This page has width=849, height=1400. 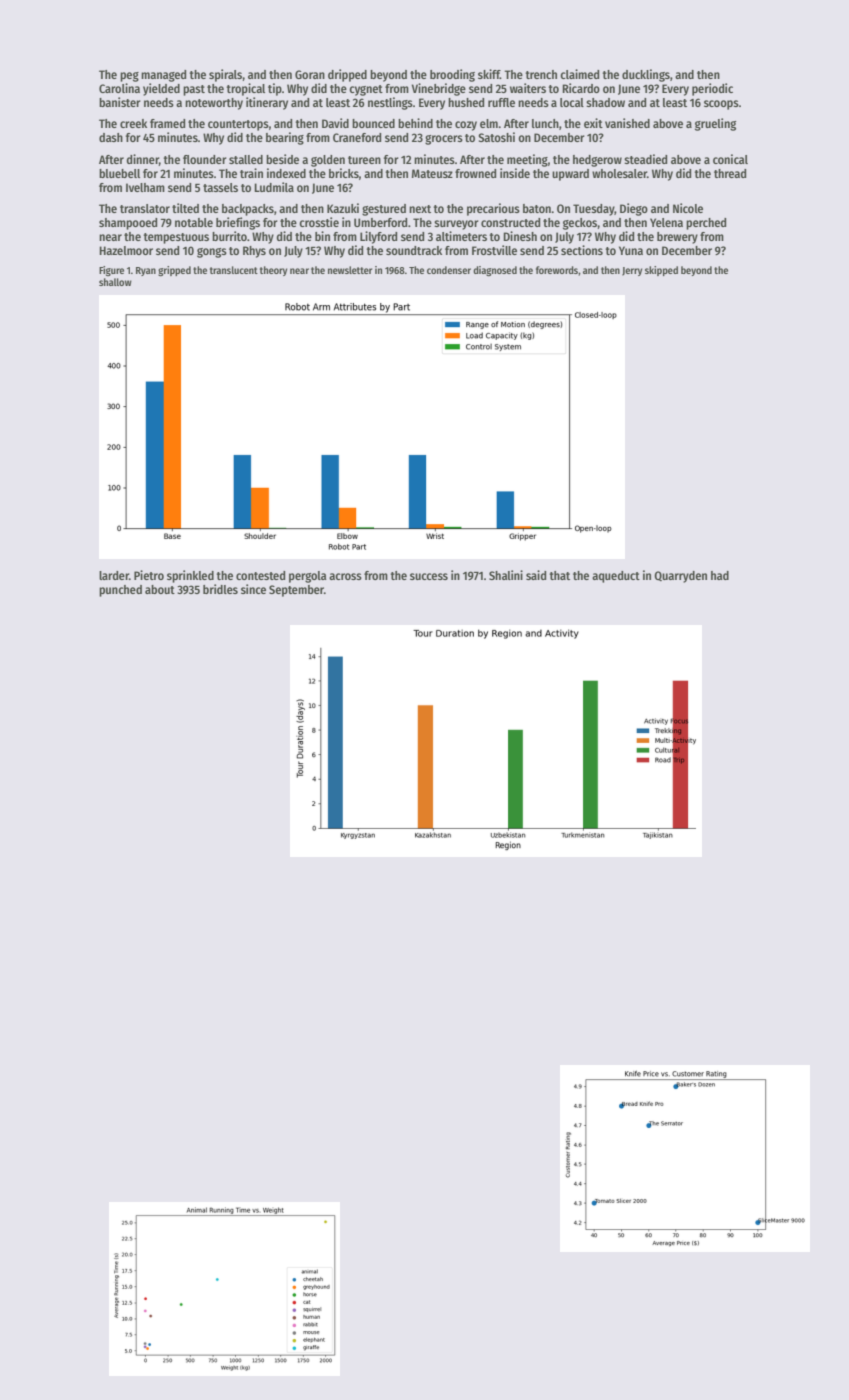 What do you see at coordinates (557, 270) in the page?
I see `forewords` at bounding box center [557, 270].
